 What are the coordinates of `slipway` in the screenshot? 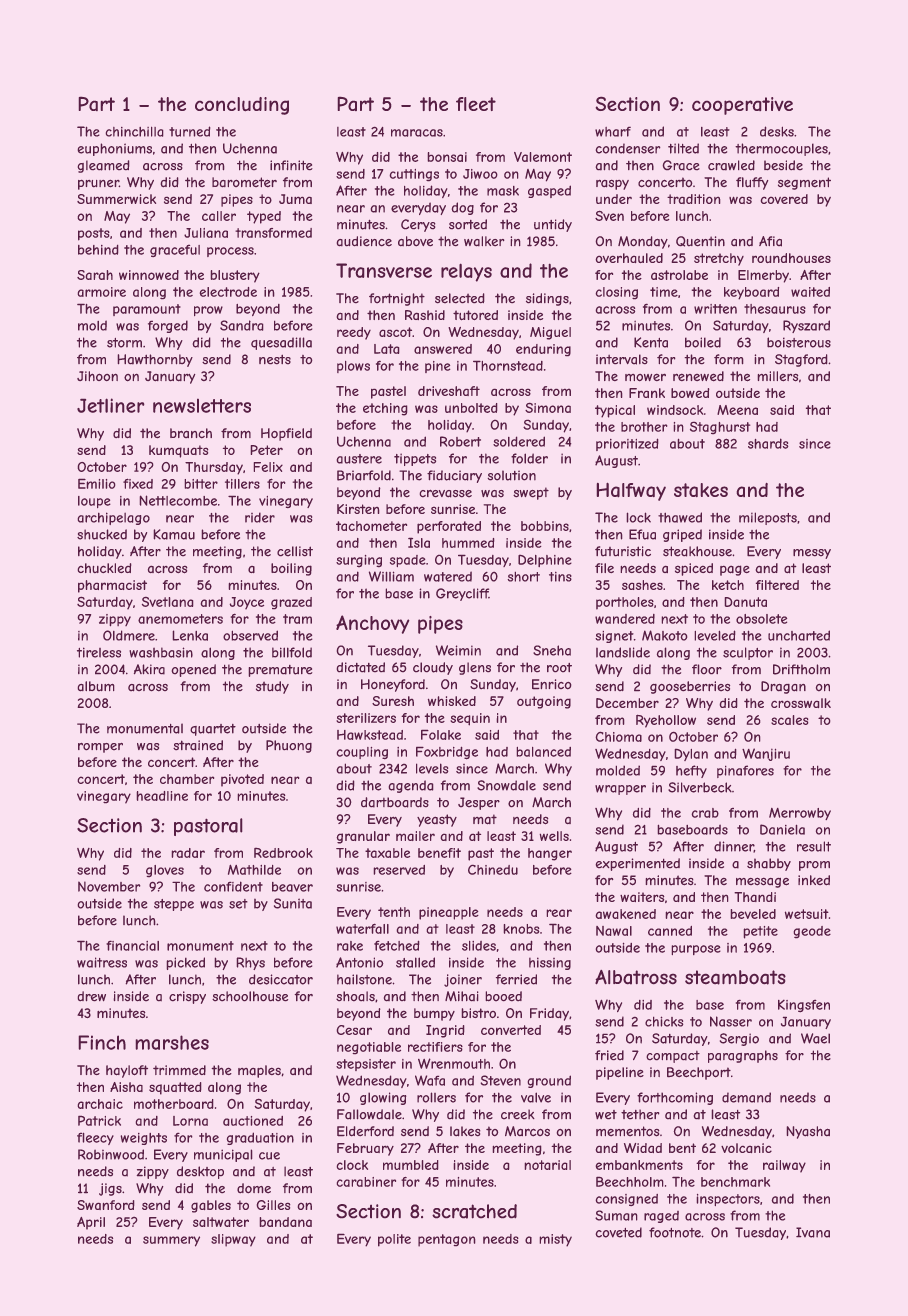 It's located at (233, 1240).
